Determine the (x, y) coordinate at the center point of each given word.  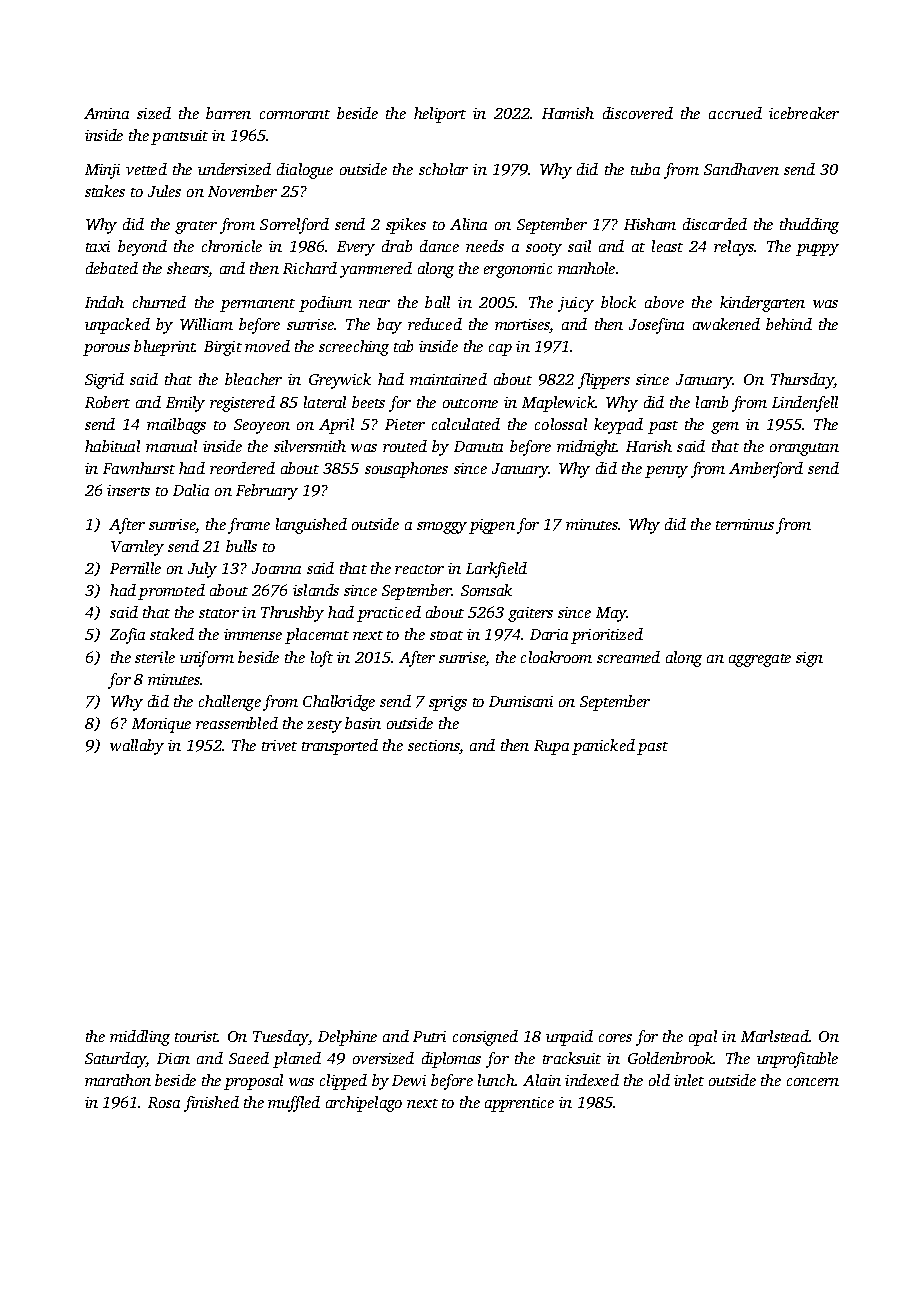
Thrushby (292, 614)
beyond (142, 248)
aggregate (760, 660)
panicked (603, 747)
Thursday (802, 381)
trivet (279, 745)
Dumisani (521, 701)
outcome (470, 403)
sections (434, 747)
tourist (196, 1036)
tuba (645, 169)
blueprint (165, 348)
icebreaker (804, 113)
